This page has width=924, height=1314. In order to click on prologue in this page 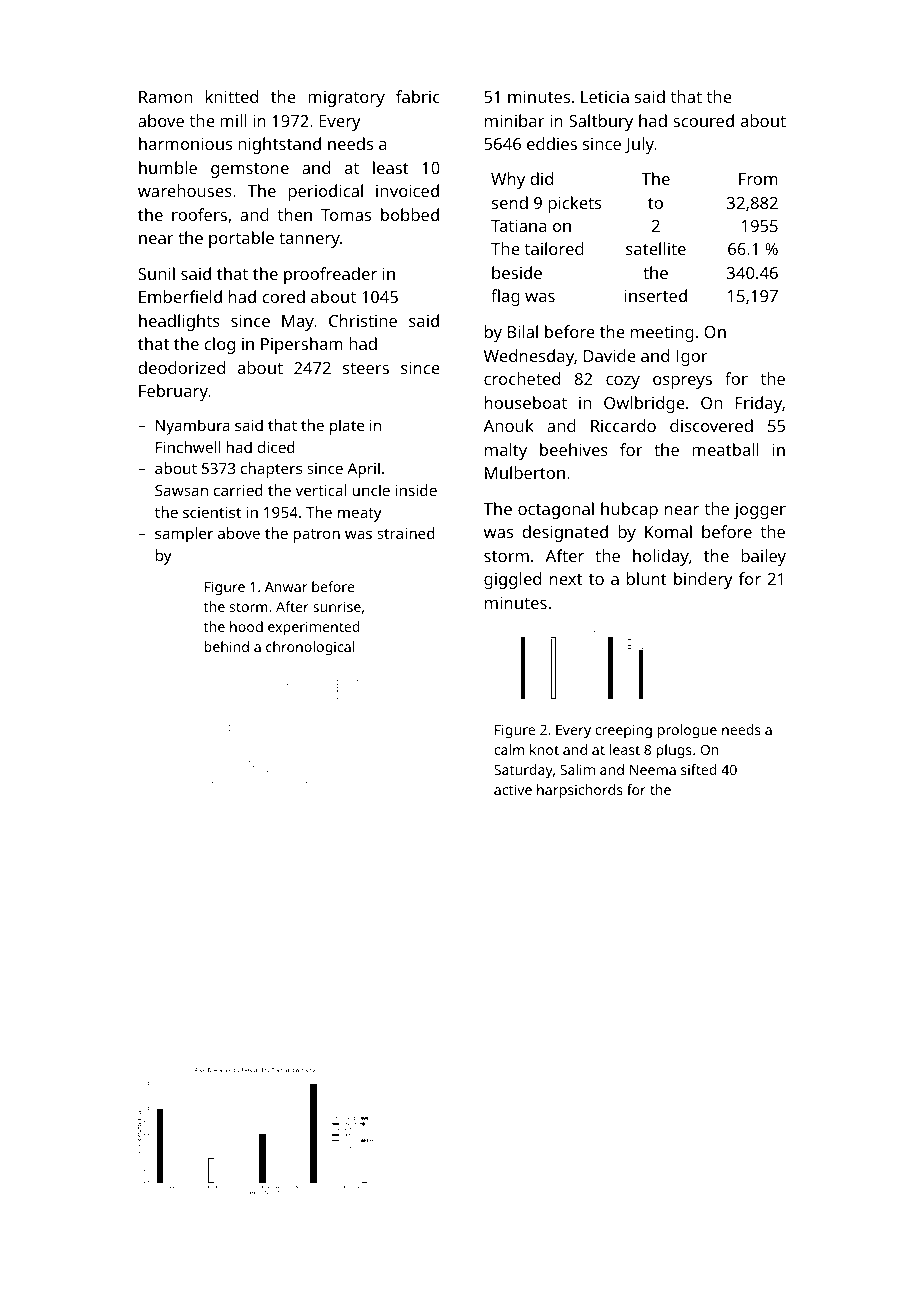, I will do `click(687, 731)`.
